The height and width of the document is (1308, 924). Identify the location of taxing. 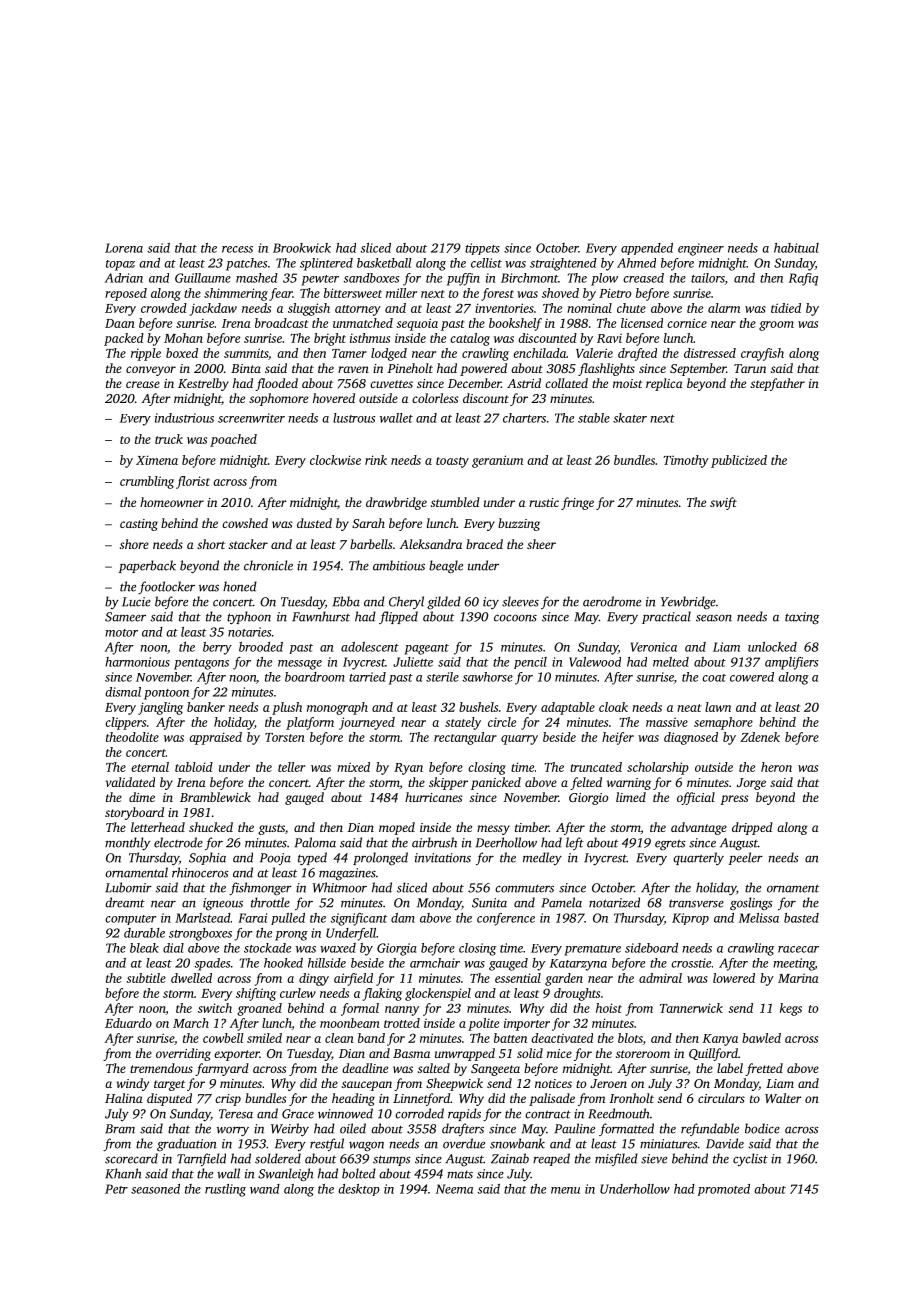
(802, 618).
